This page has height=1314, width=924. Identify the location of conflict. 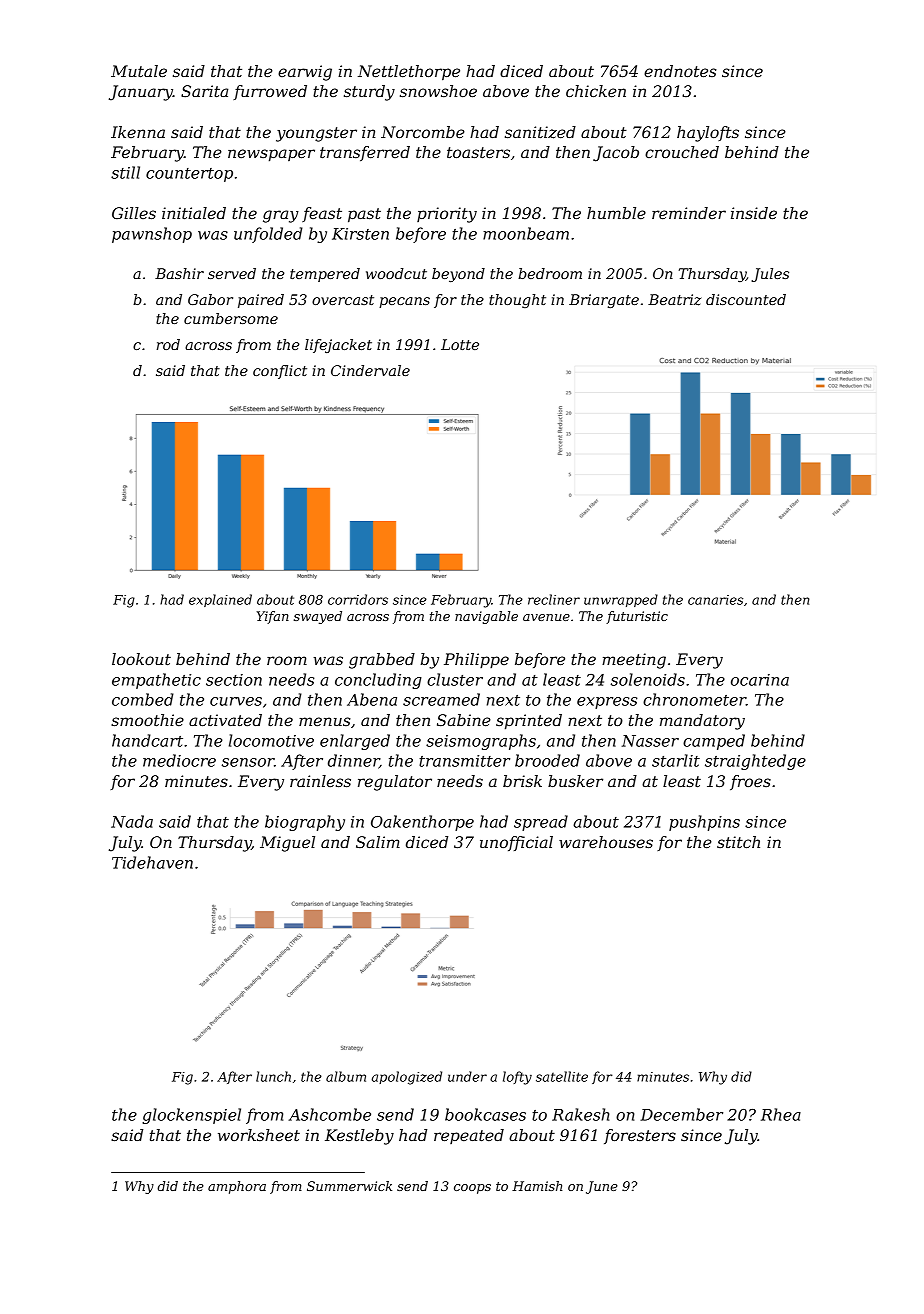
(280, 372).
